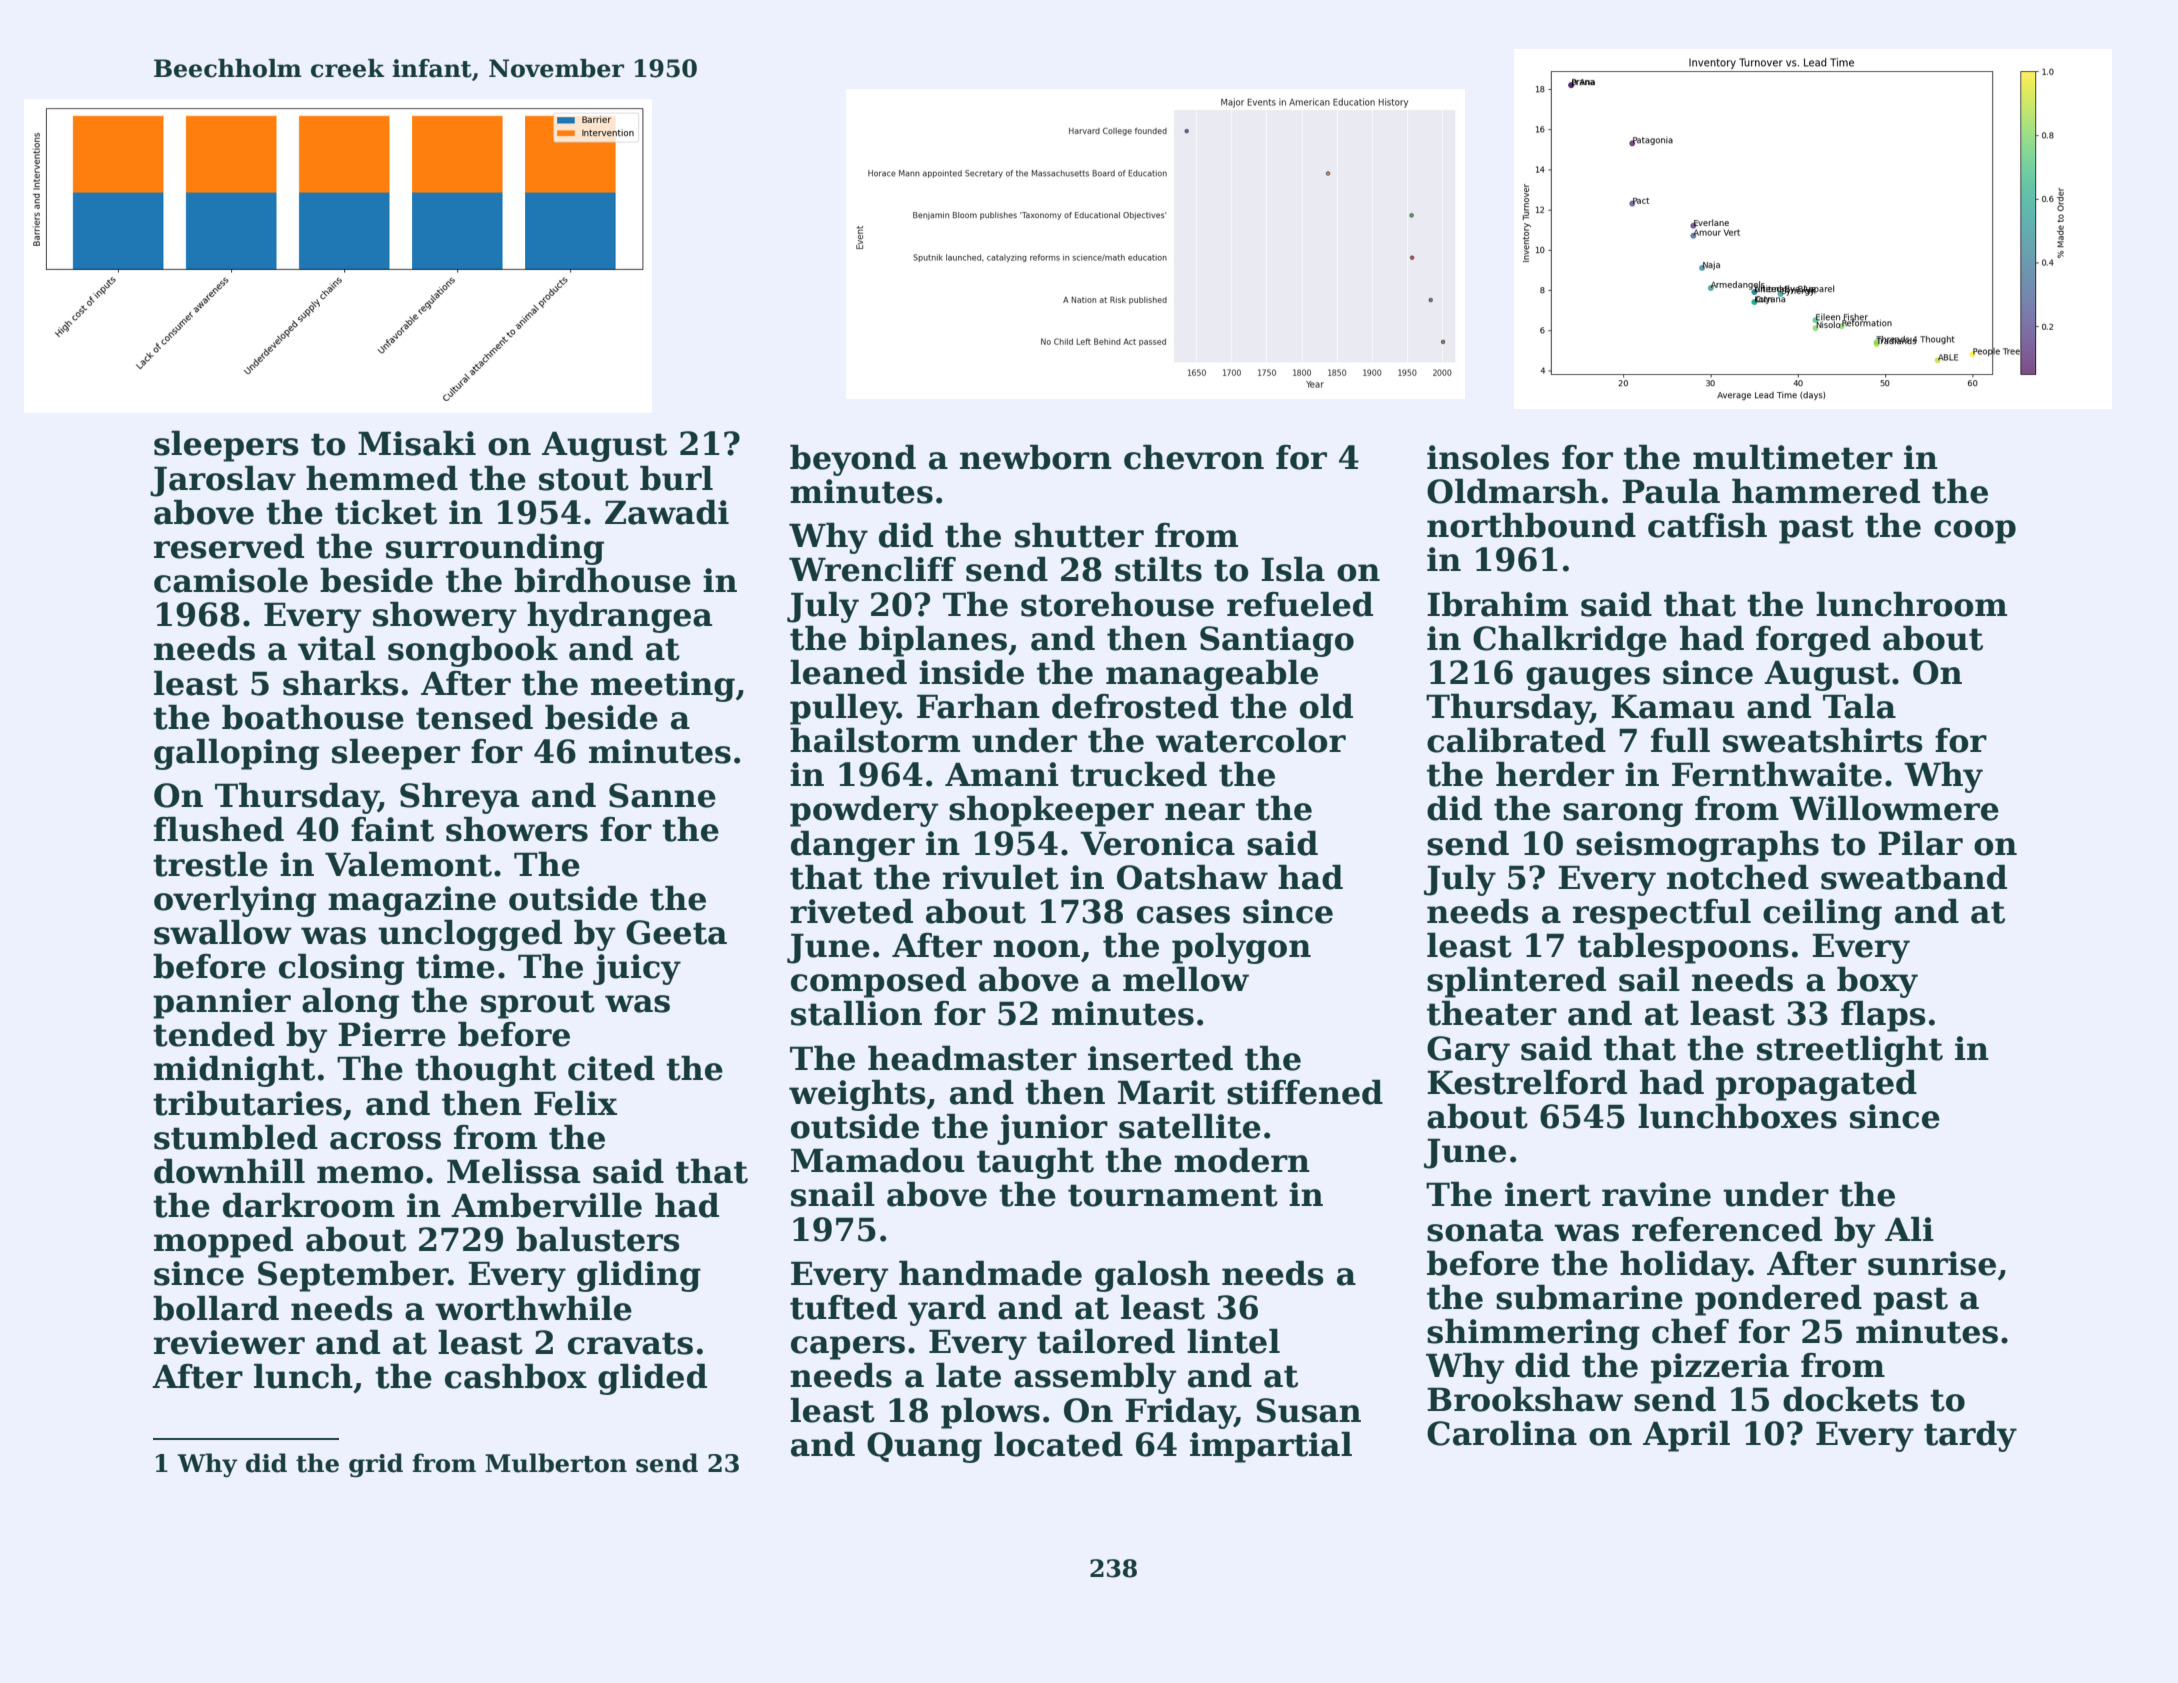  I want to click on Isla, so click(1293, 569).
